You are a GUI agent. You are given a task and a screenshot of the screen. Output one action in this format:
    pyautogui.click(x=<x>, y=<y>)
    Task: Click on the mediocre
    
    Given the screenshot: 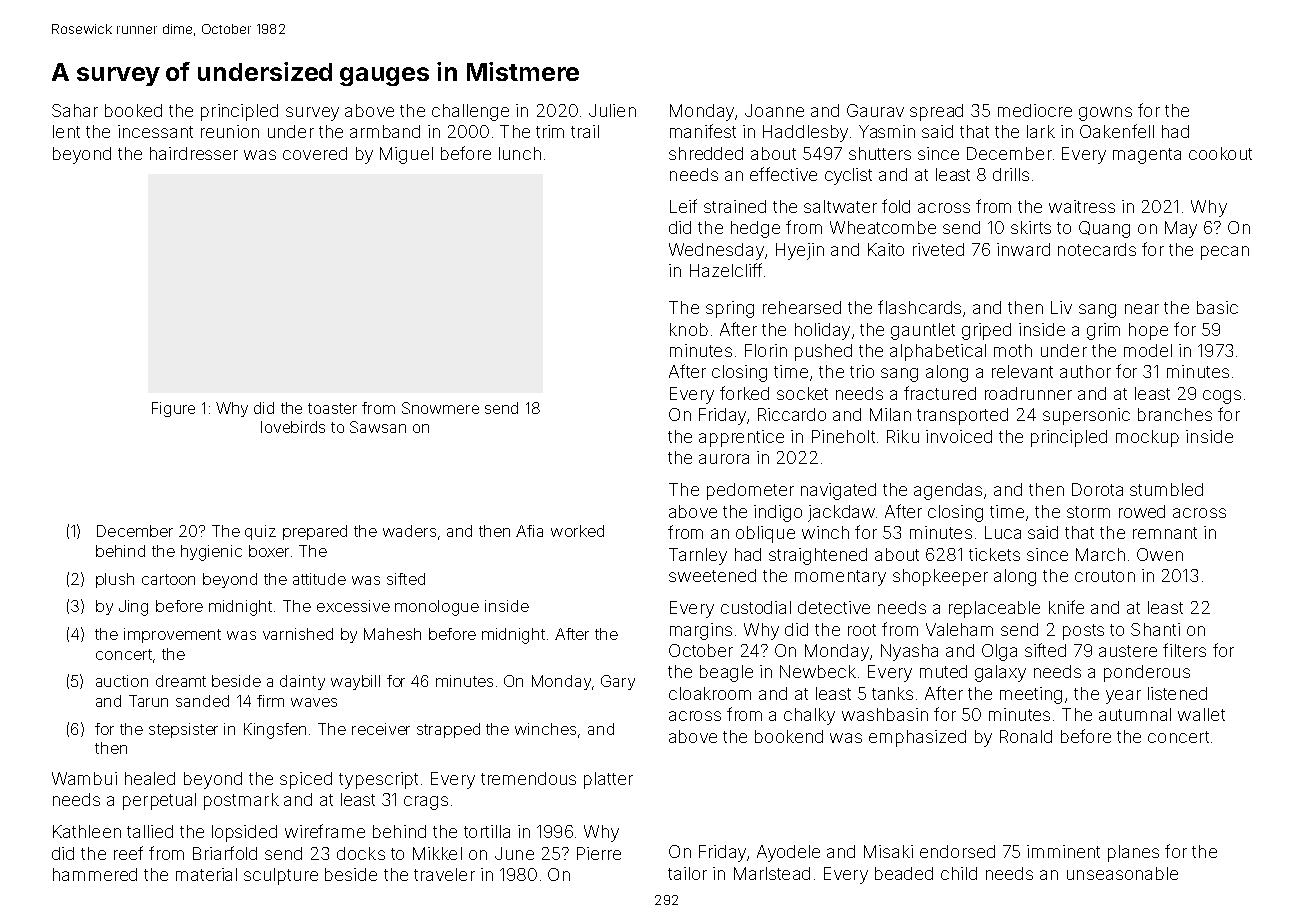 What is the action you would take?
    pyautogui.click(x=1035, y=110)
